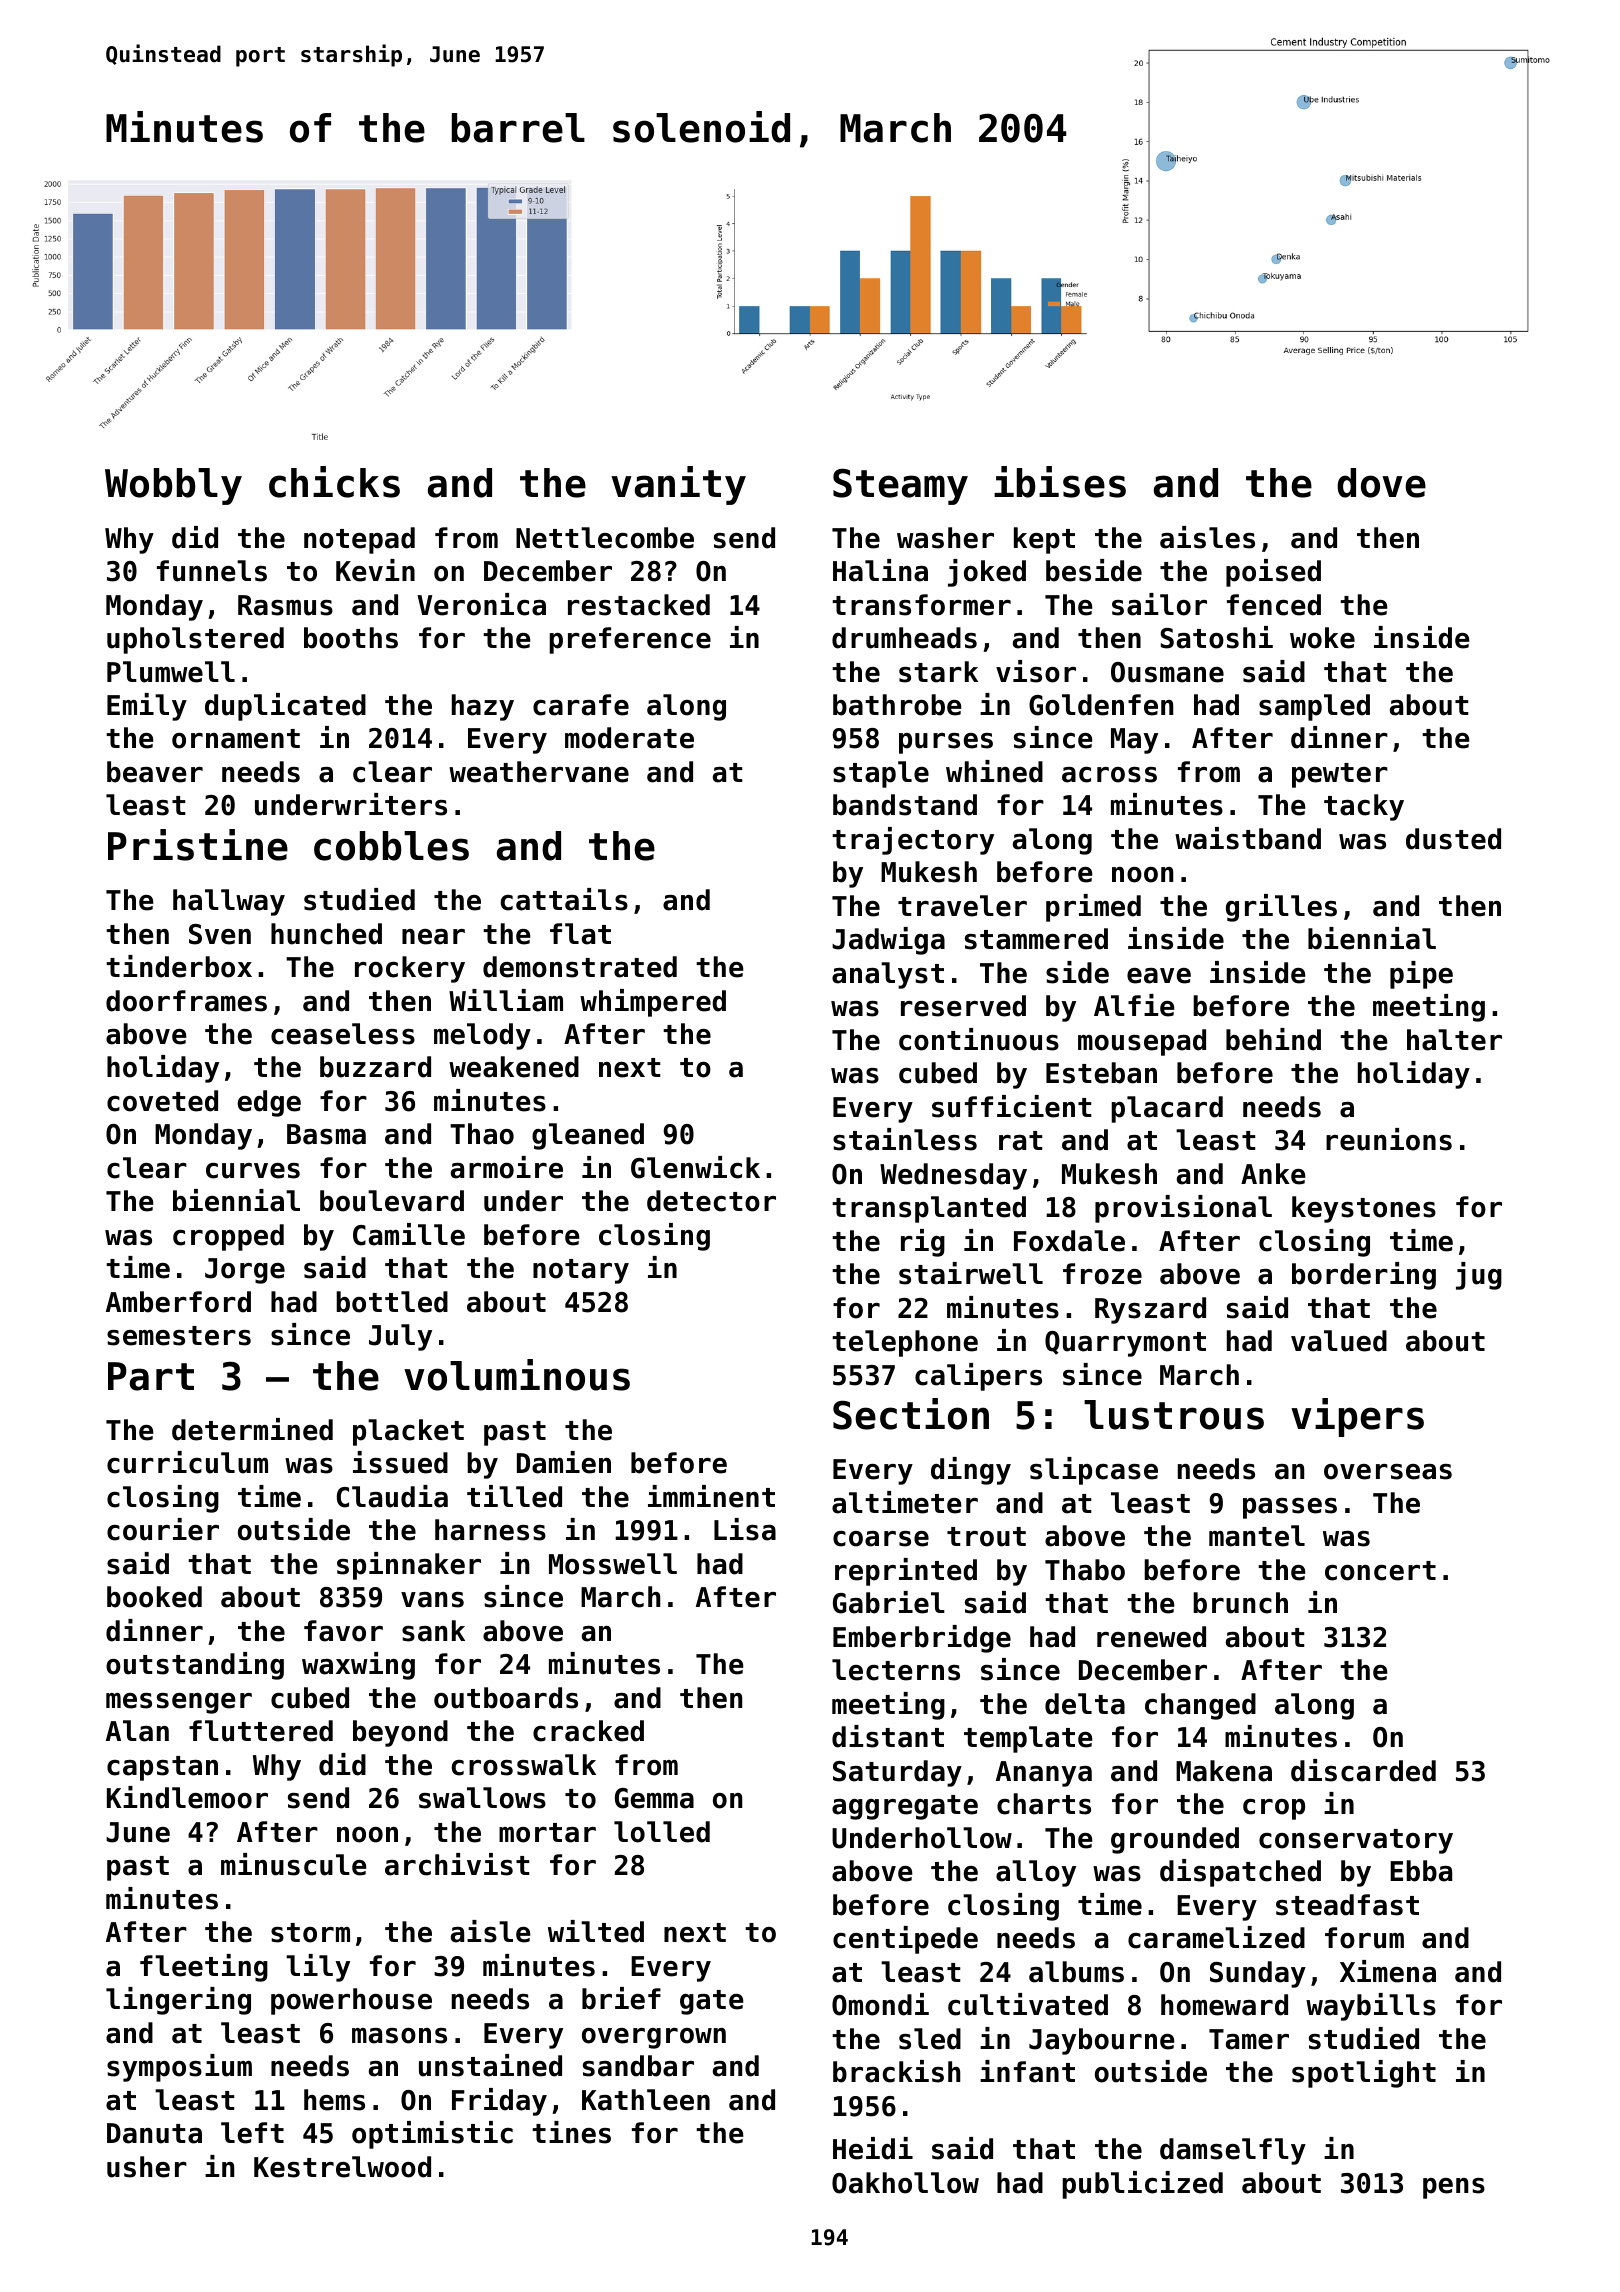 The height and width of the document is (2292, 1620). I want to click on vanity, so click(678, 485).
